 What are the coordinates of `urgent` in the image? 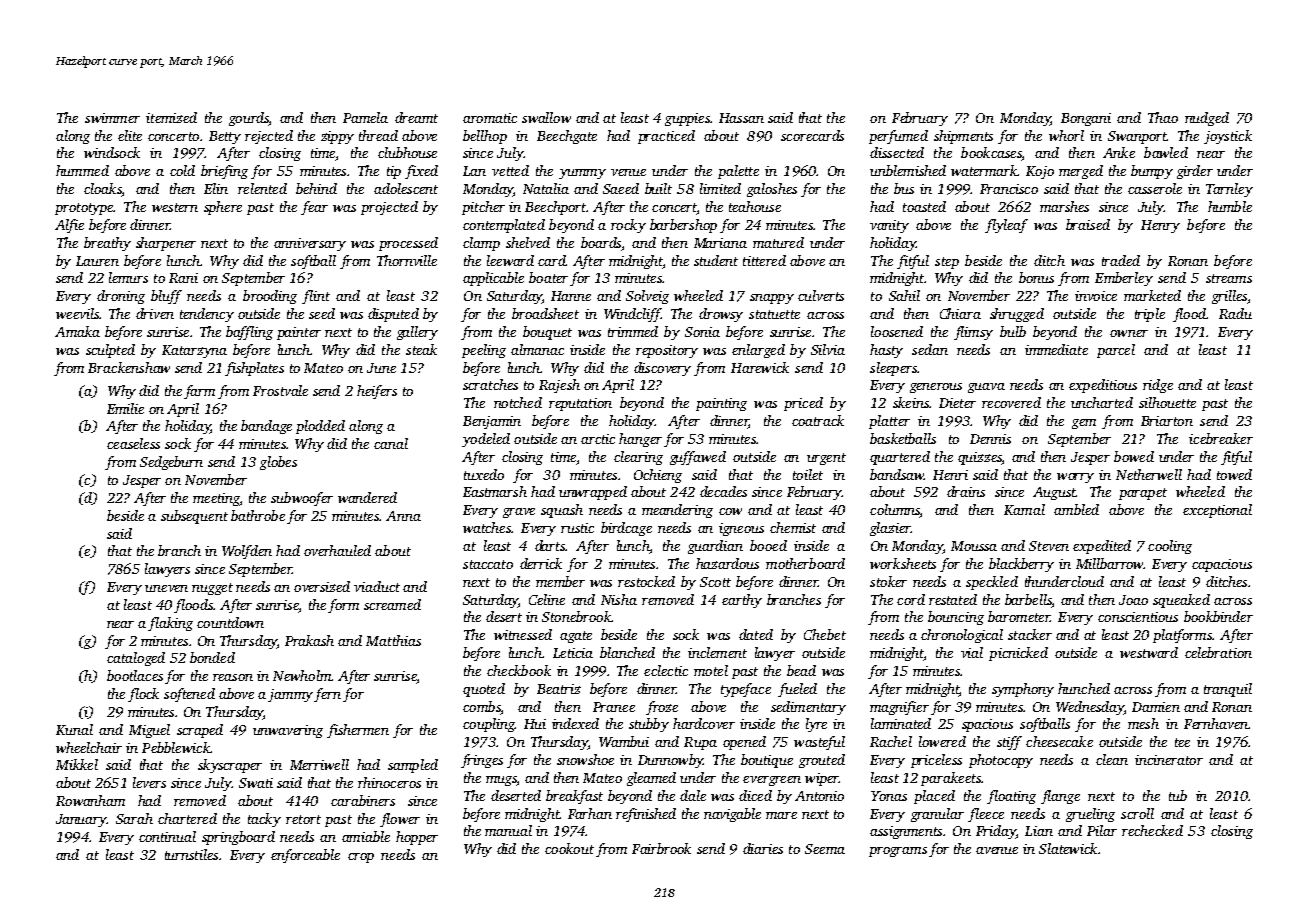 It's located at (826, 459).
